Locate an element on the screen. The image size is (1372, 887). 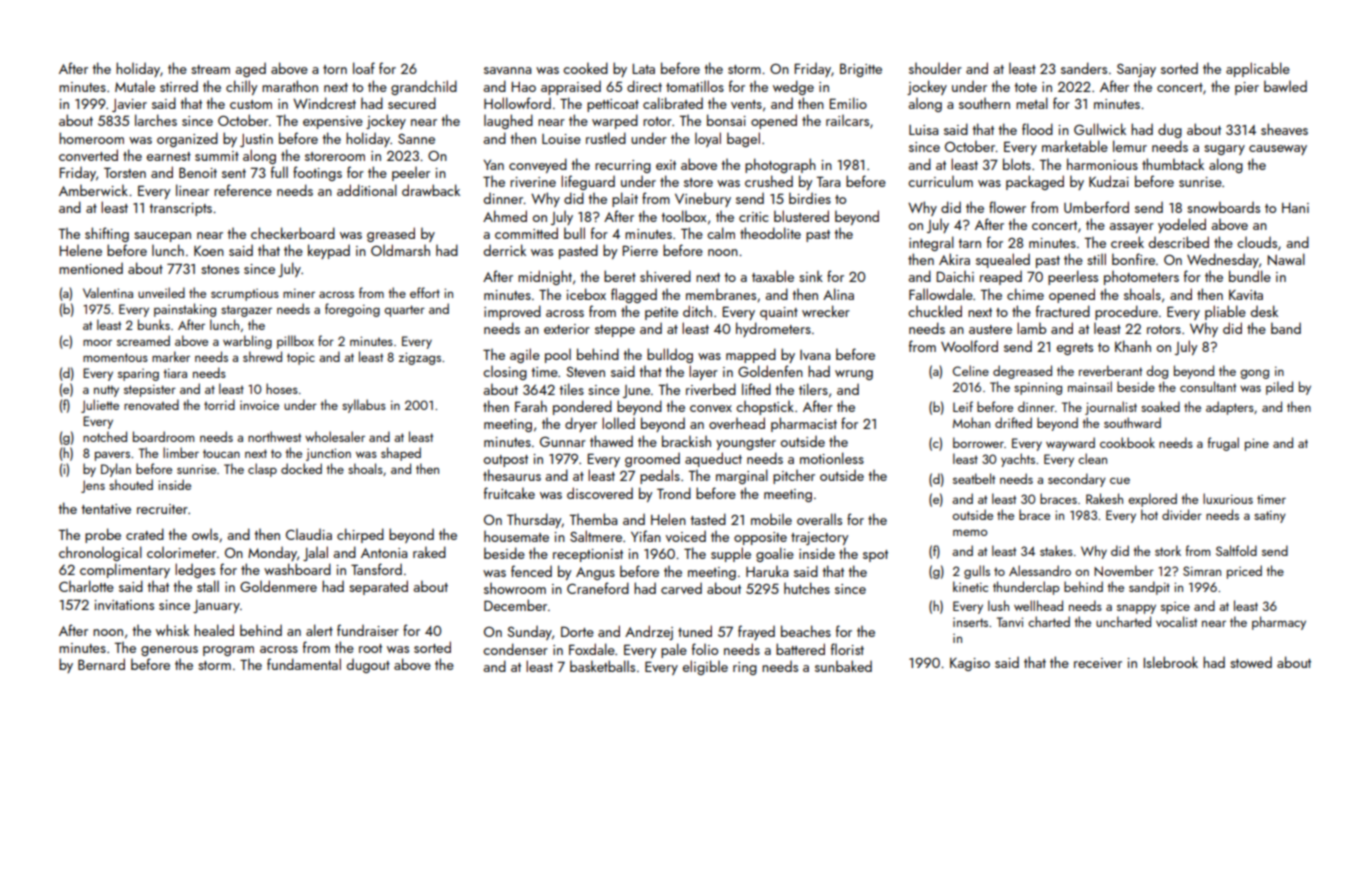
pine is located at coordinates (1257, 444).
